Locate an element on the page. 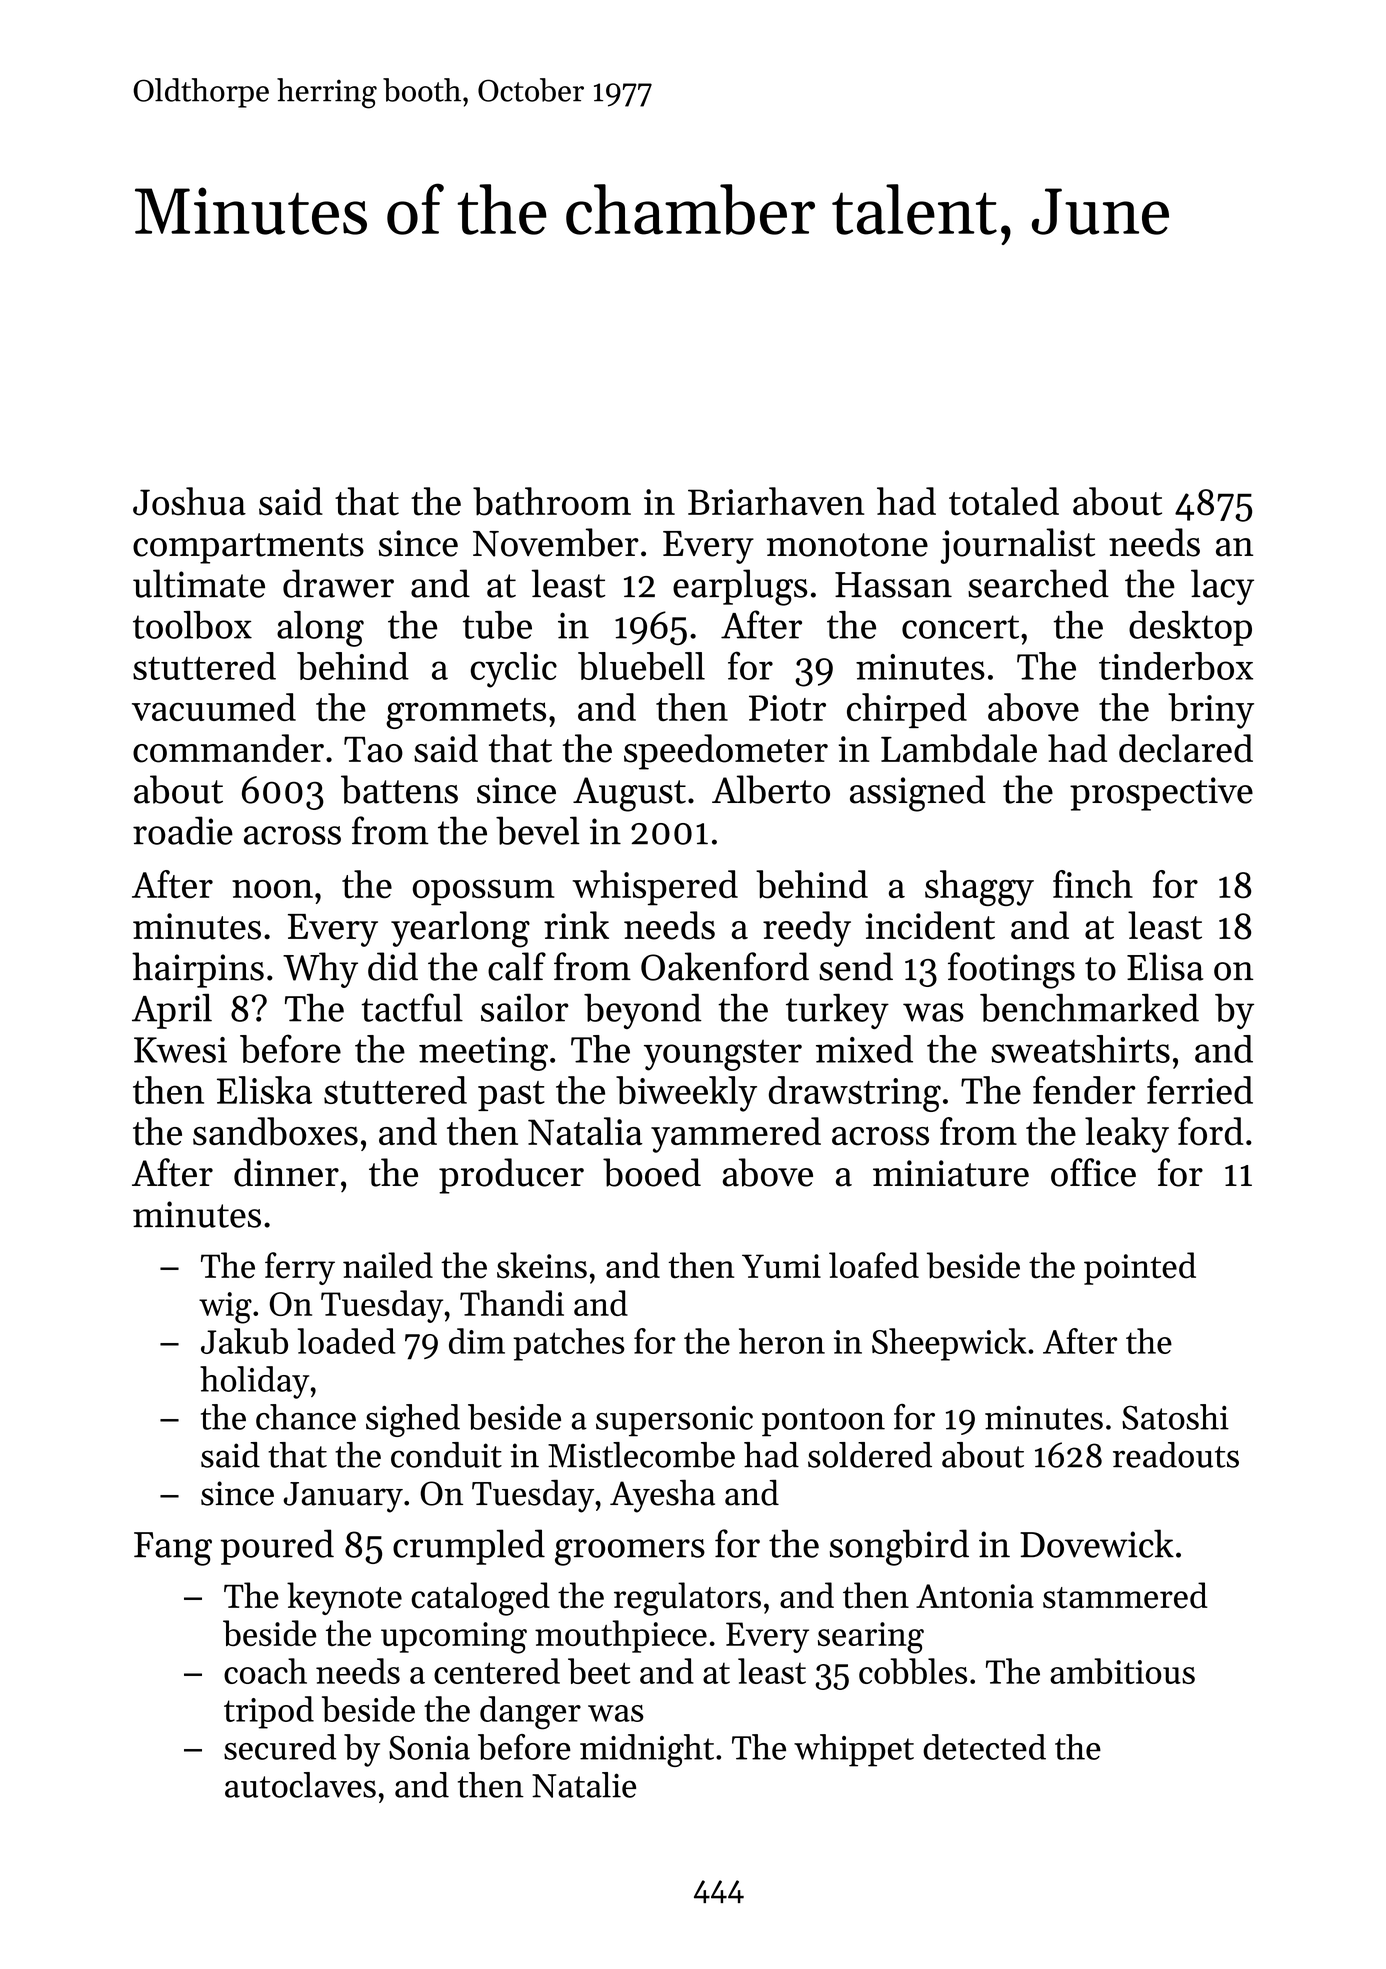 Image resolution: width=1386 pixels, height=1969 pixels. bathroom is located at coordinates (552, 501).
